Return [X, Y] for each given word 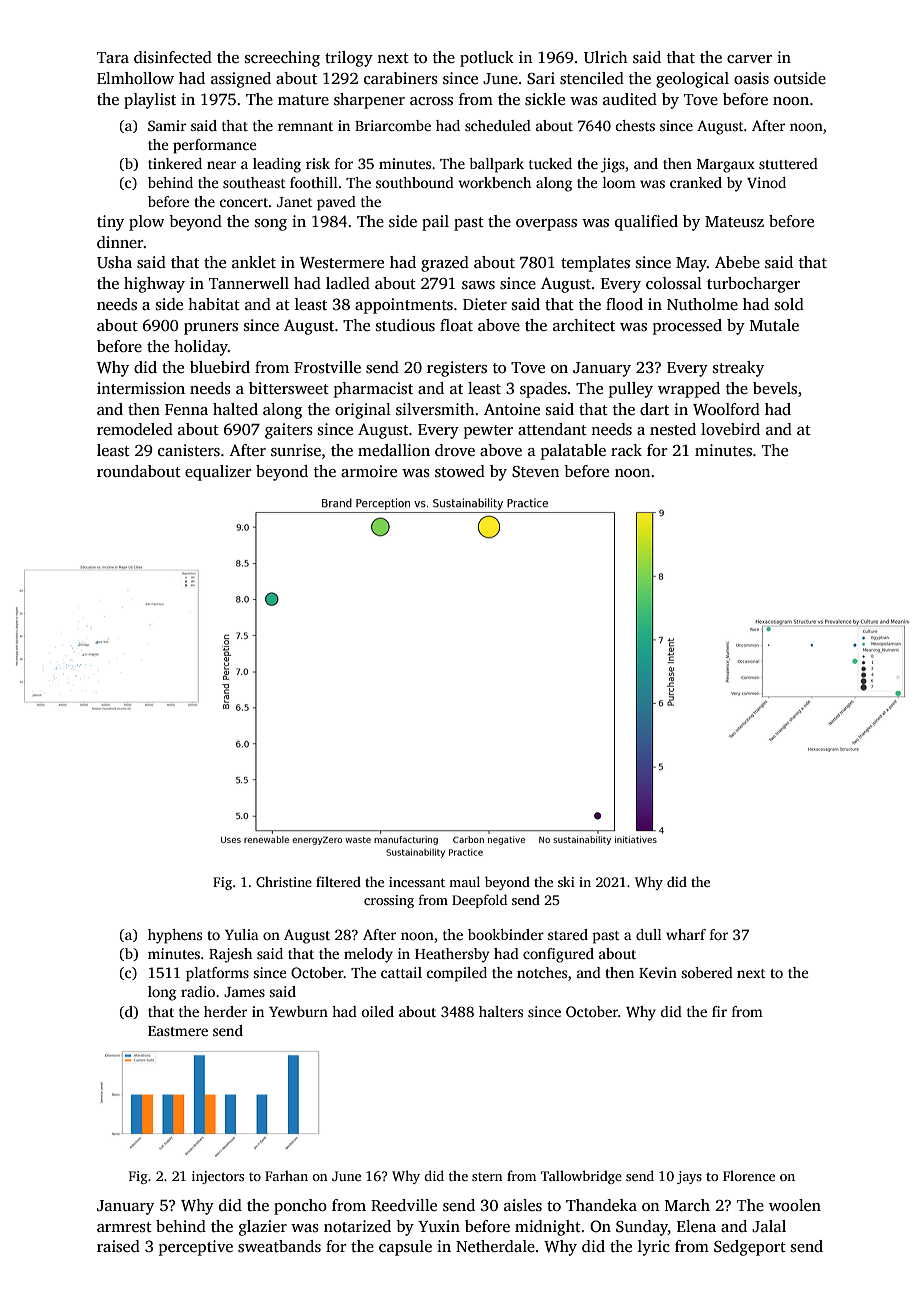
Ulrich [606, 57]
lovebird [730, 429]
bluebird [220, 367]
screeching [282, 59]
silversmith [435, 409]
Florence [749, 1175]
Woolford [726, 409]
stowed [460, 471]
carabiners [401, 78]
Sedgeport [750, 1248]
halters [501, 1011]
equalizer [218, 473]
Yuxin [439, 1226]
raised [118, 1246]
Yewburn [298, 1011]
